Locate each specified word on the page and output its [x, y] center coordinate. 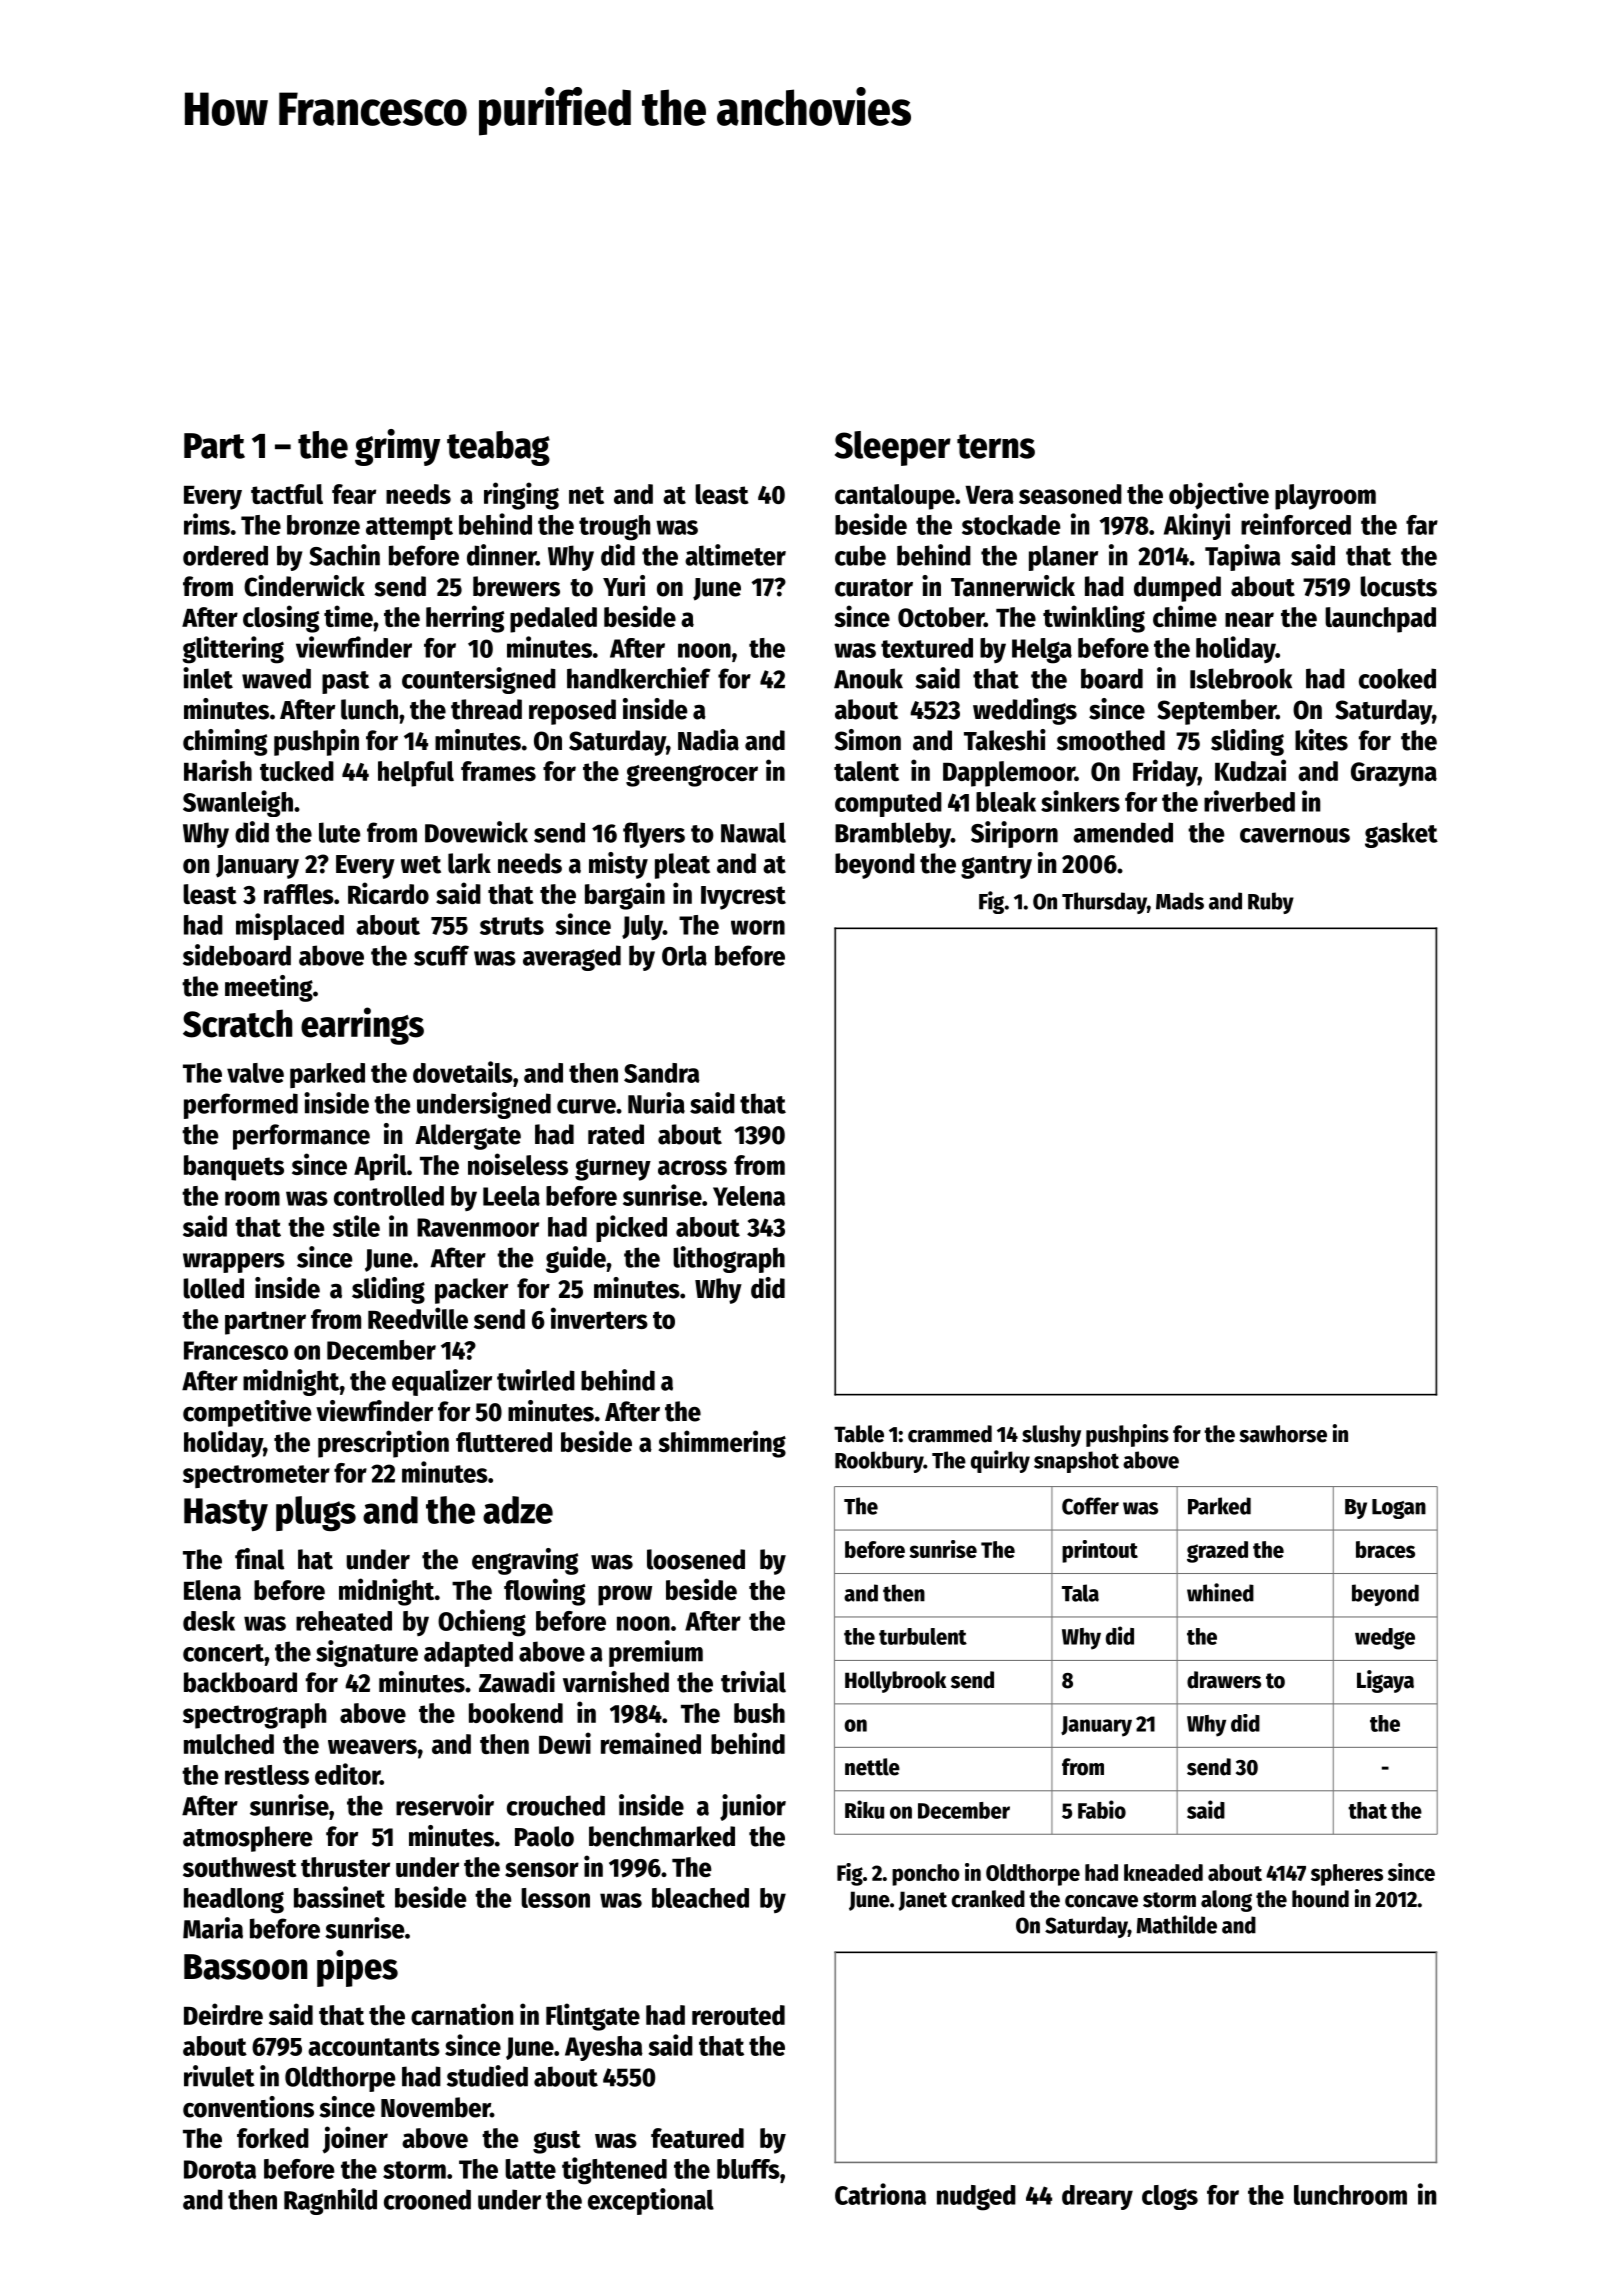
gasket [1401, 835]
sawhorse [1283, 1434]
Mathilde [1177, 1924]
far [1422, 525]
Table [859, 1434]
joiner [355, 2140]
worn [758, 927]
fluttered [504, 1442]
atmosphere [248, 1839]
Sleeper [893, 448]
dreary [1097, 2197]
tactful [287, 494]
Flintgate [593, 2017]
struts [512, 926]
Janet [923, 1901]
